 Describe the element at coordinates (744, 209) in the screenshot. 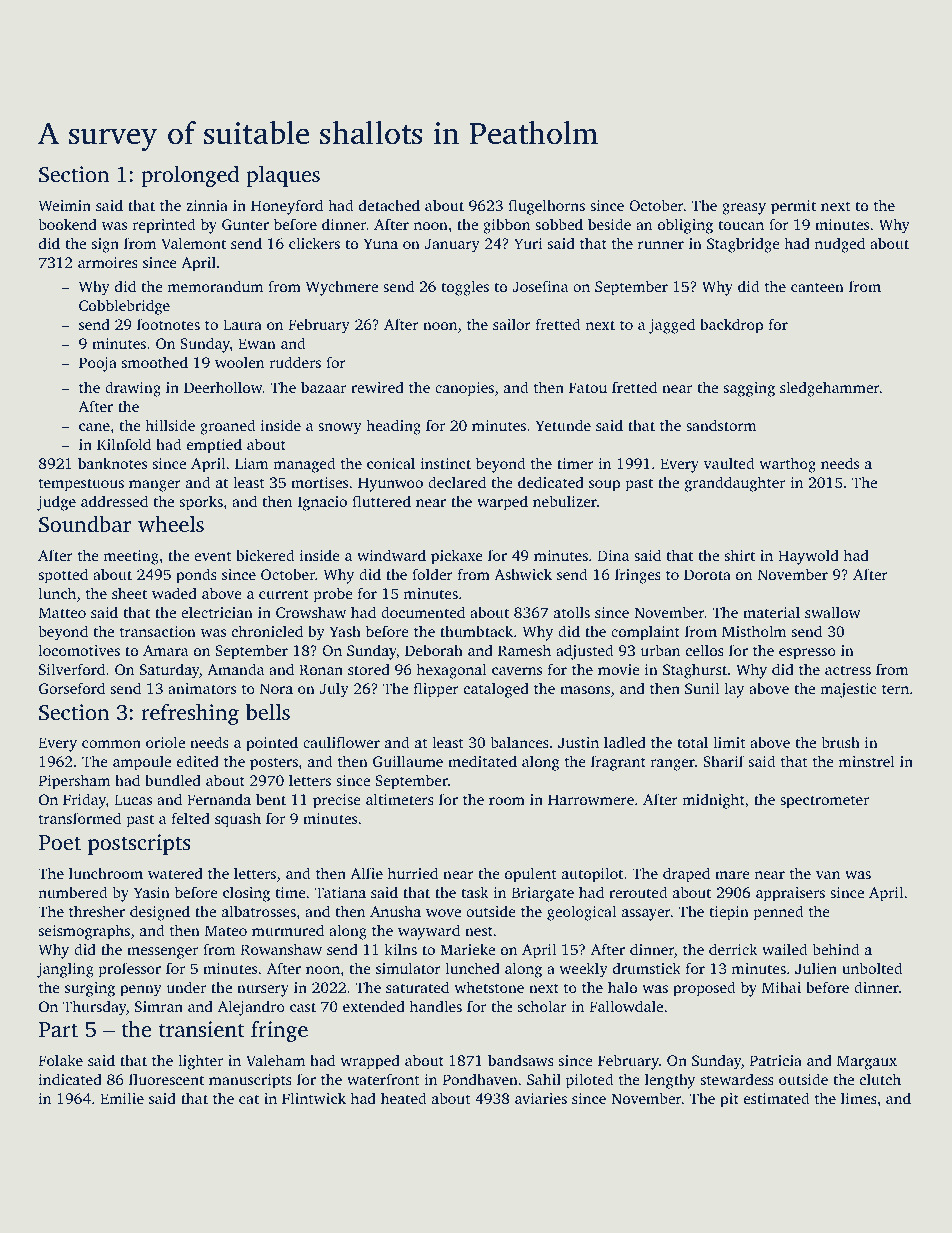

I see `greasy` at that location.
